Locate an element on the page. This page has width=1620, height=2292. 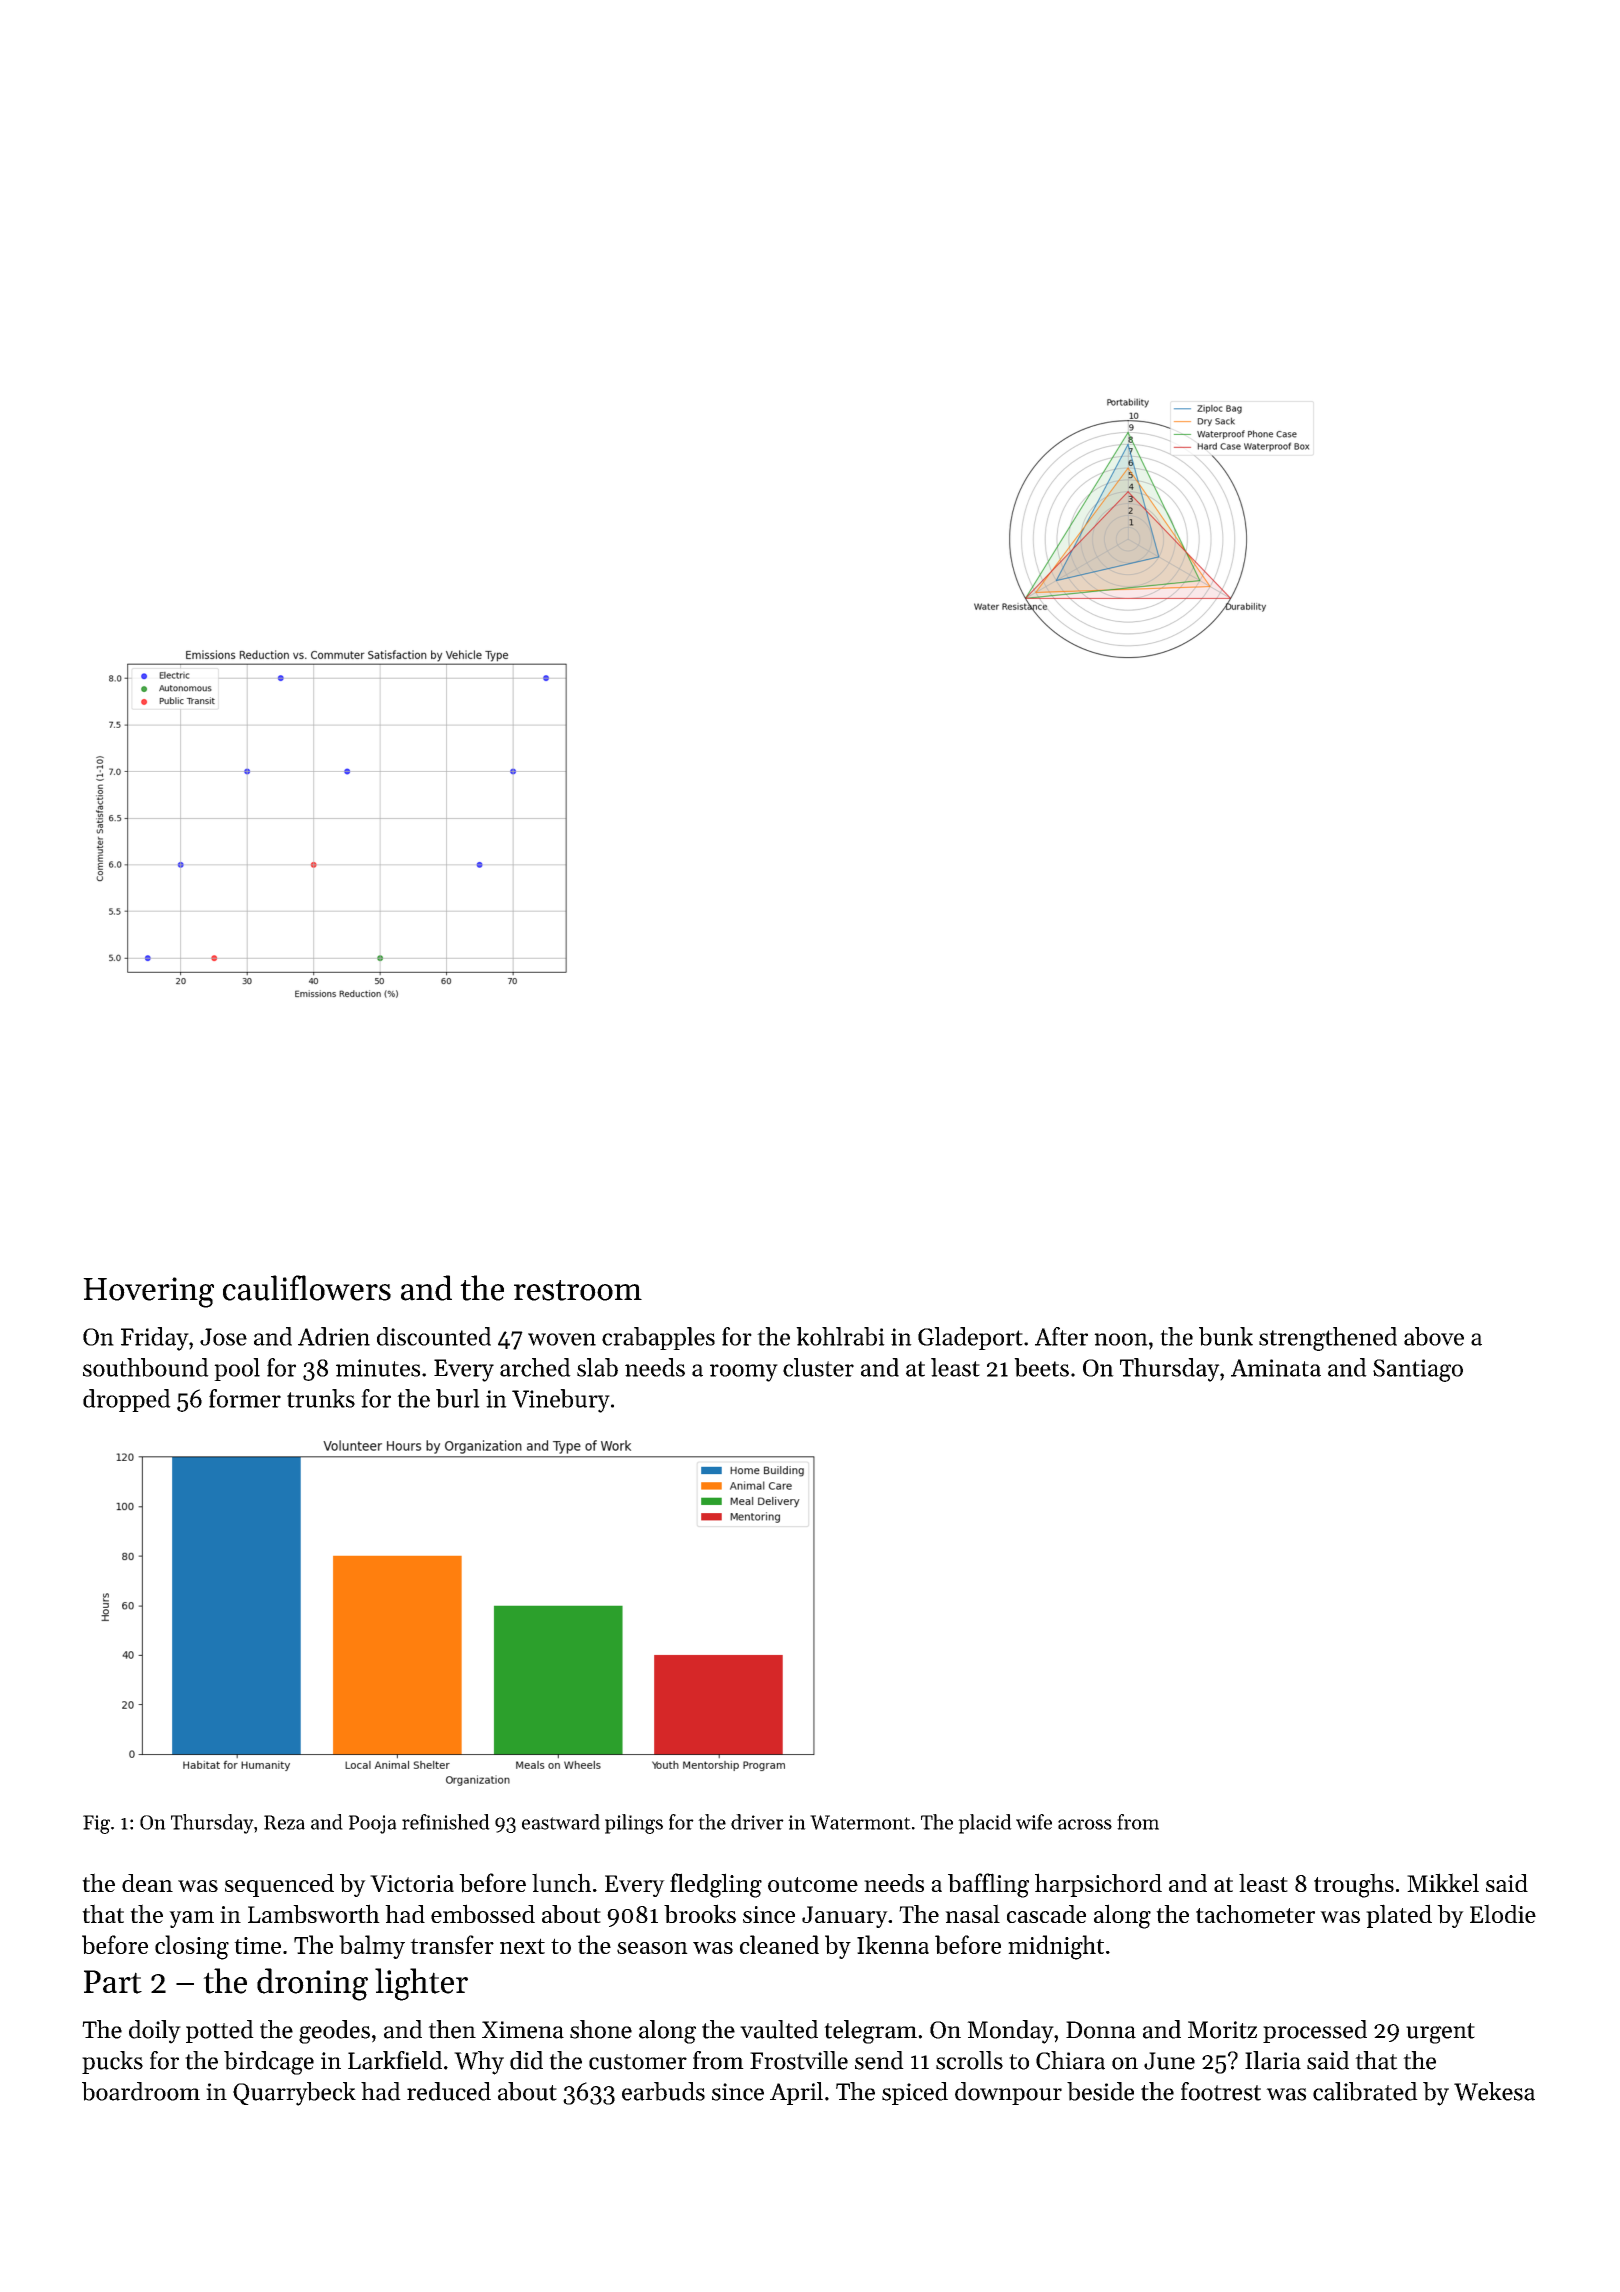
Aminata is located at coordinates (1276, 1368).
